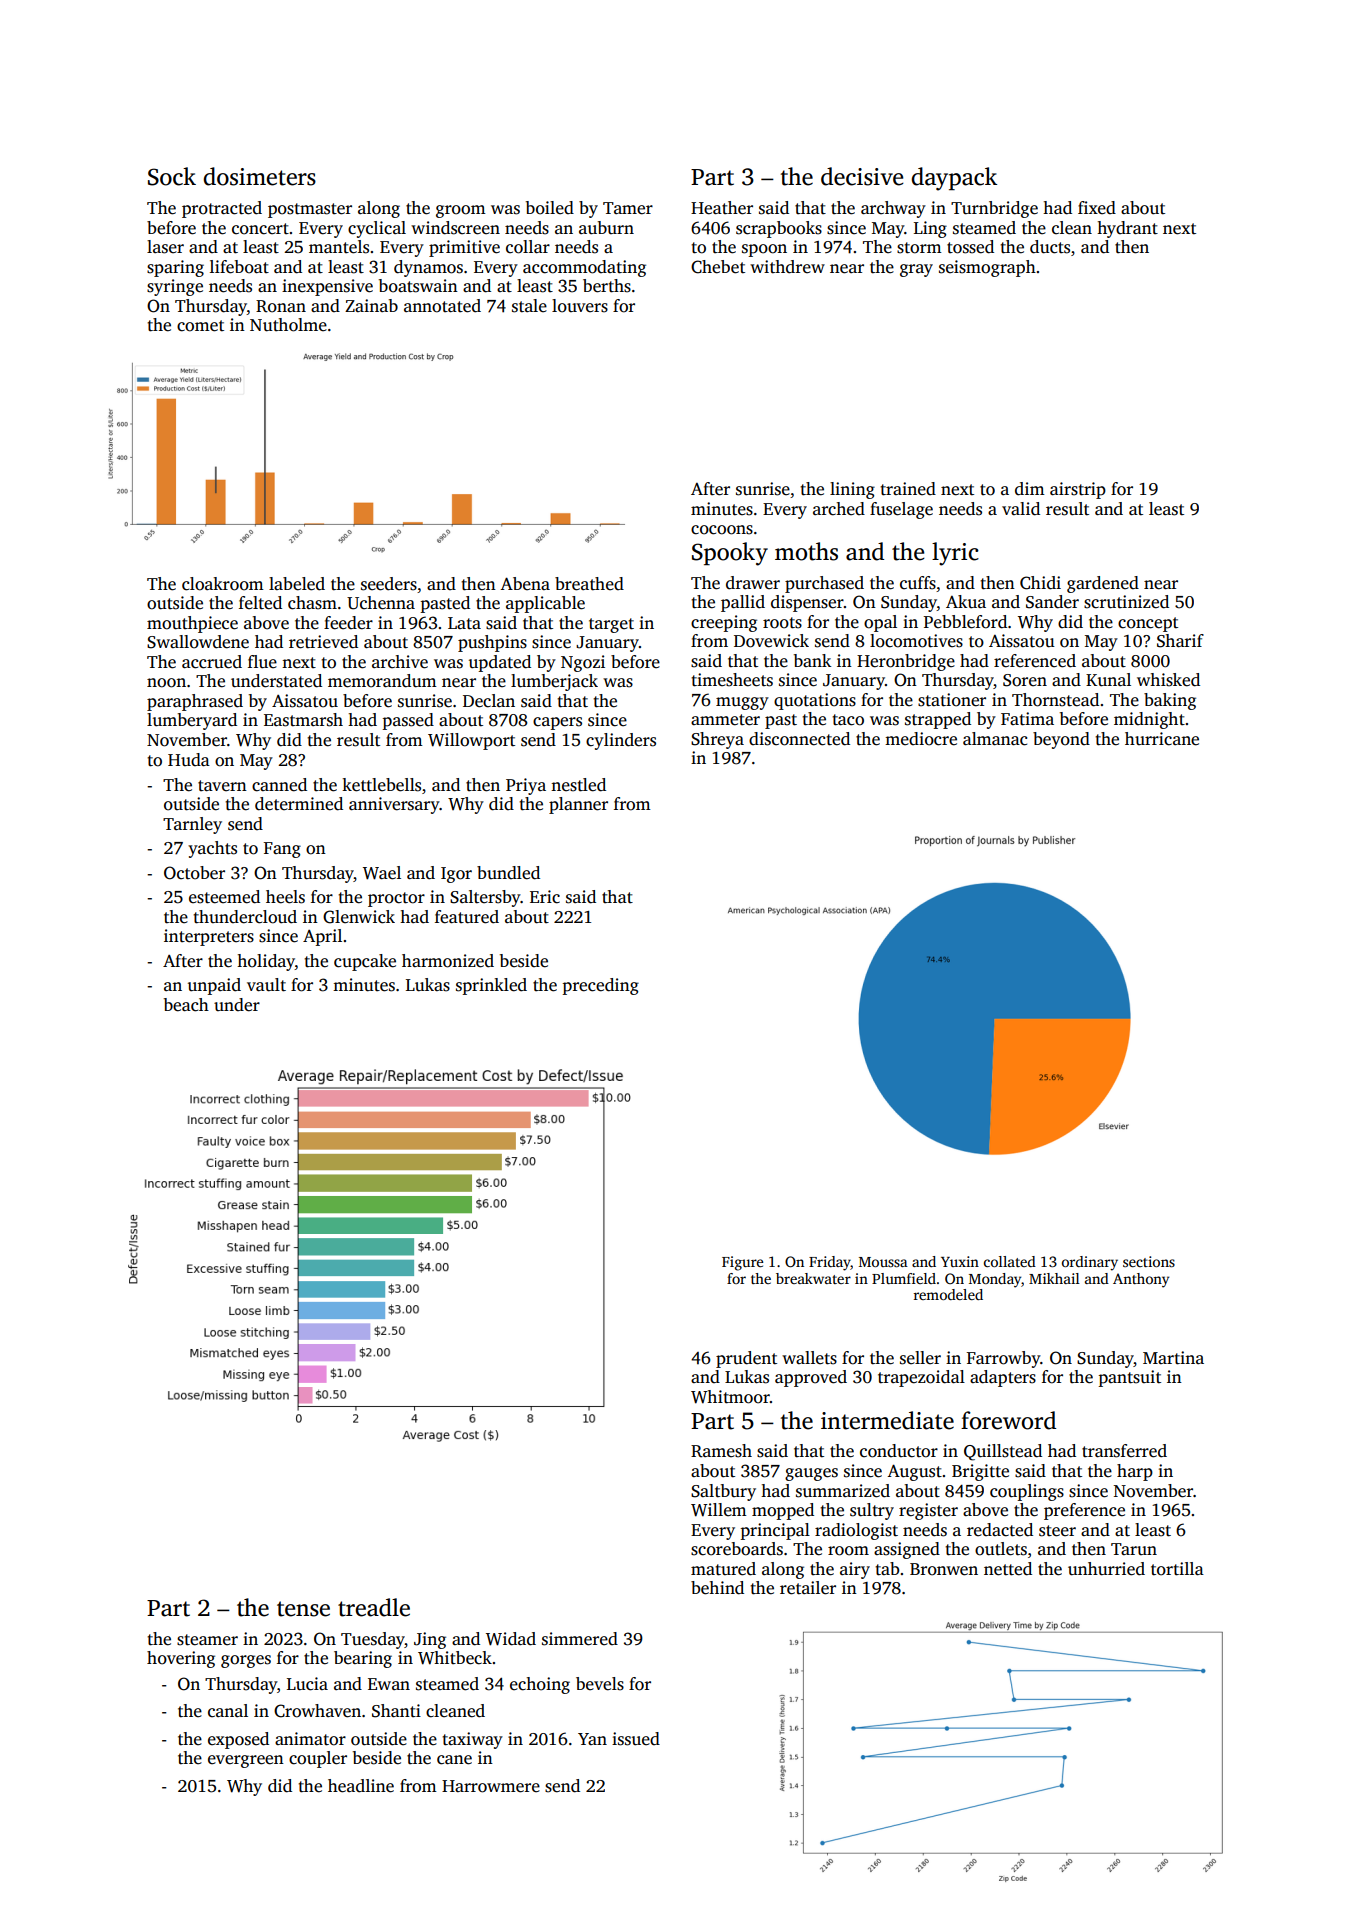  Describe the element at coordinates (722, 208) in the image. I see `Heather` at that location.
